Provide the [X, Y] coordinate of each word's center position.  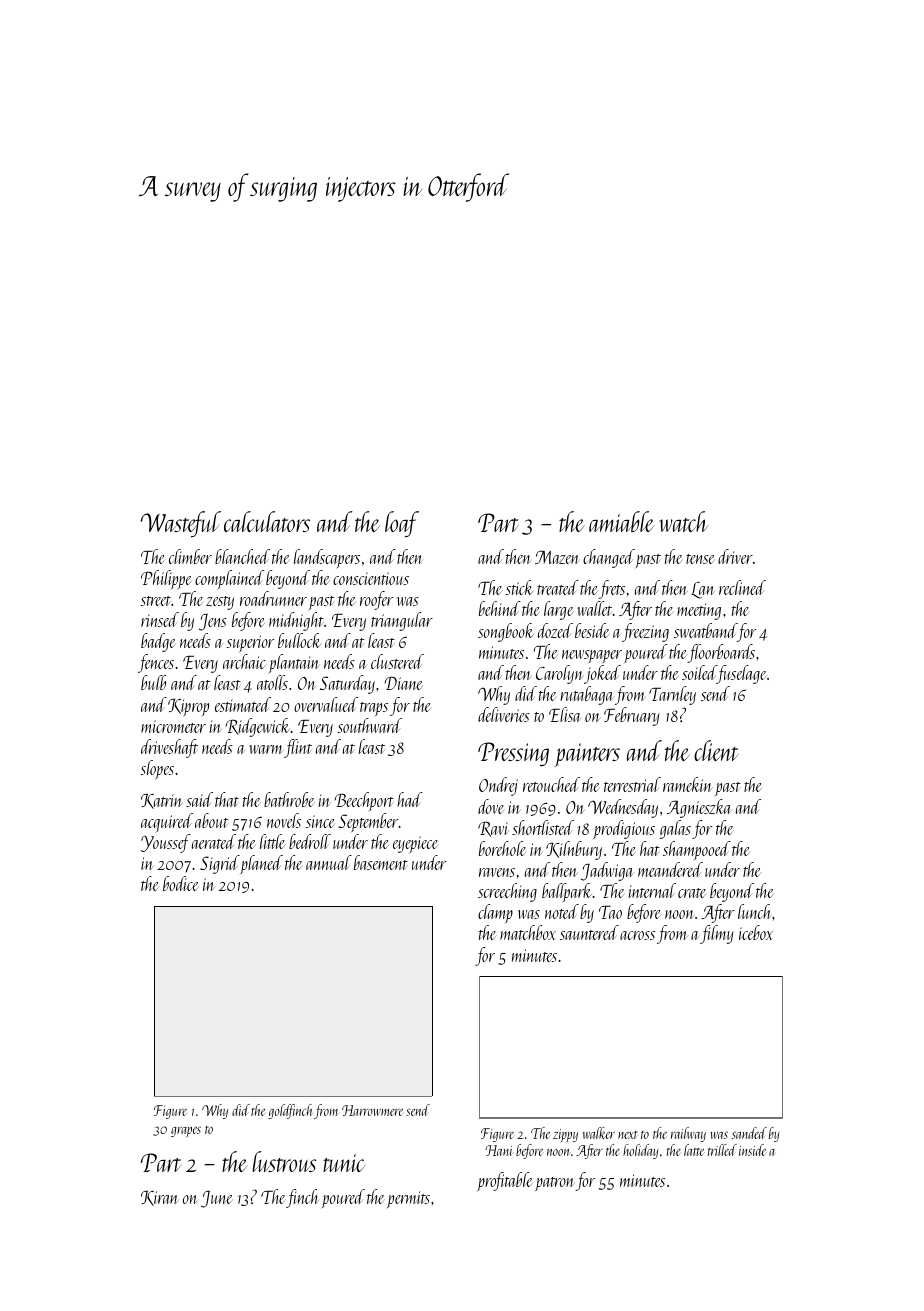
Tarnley [672, 695]
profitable [504, 1181]
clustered [397, 661]
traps [374, 709]
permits [408, 1199]
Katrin [161, 801]
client [716, 750]
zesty [220, 603]
